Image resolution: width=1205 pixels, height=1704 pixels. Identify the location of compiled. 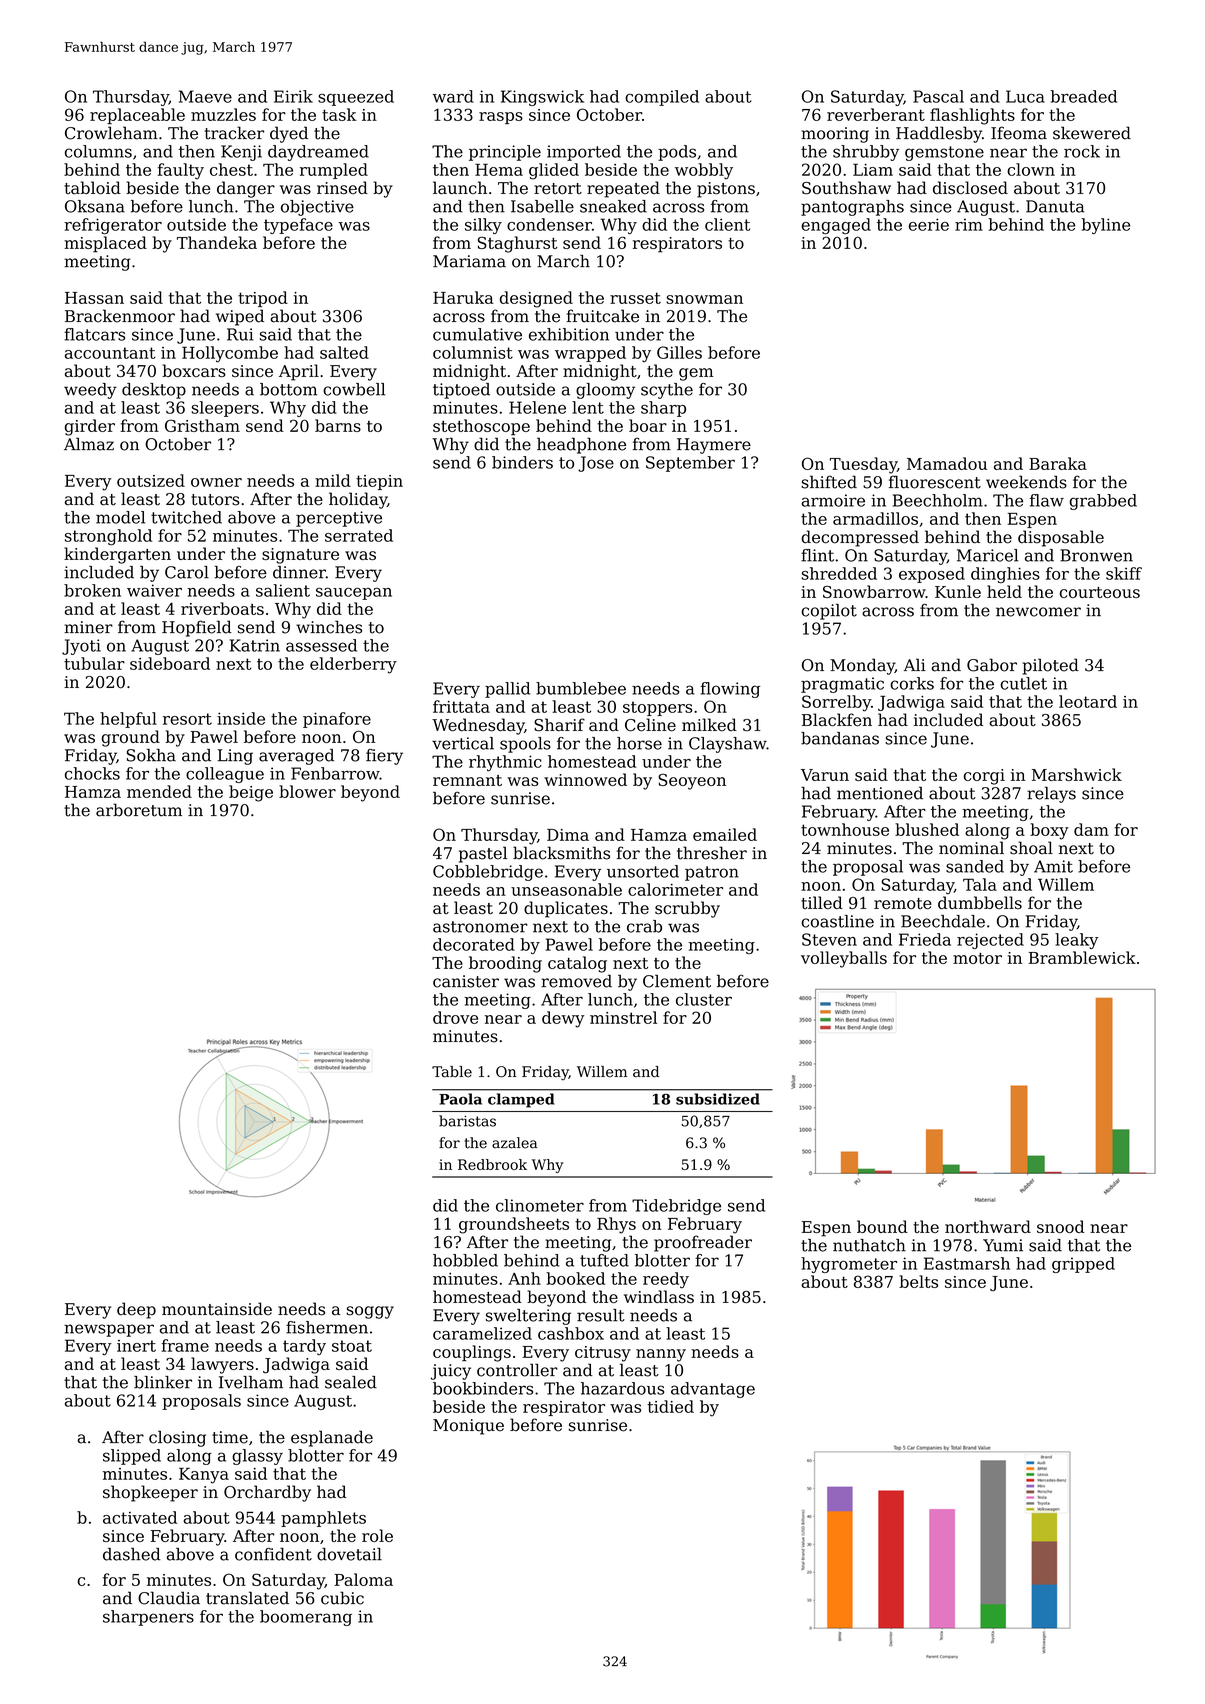
(662, 98).
